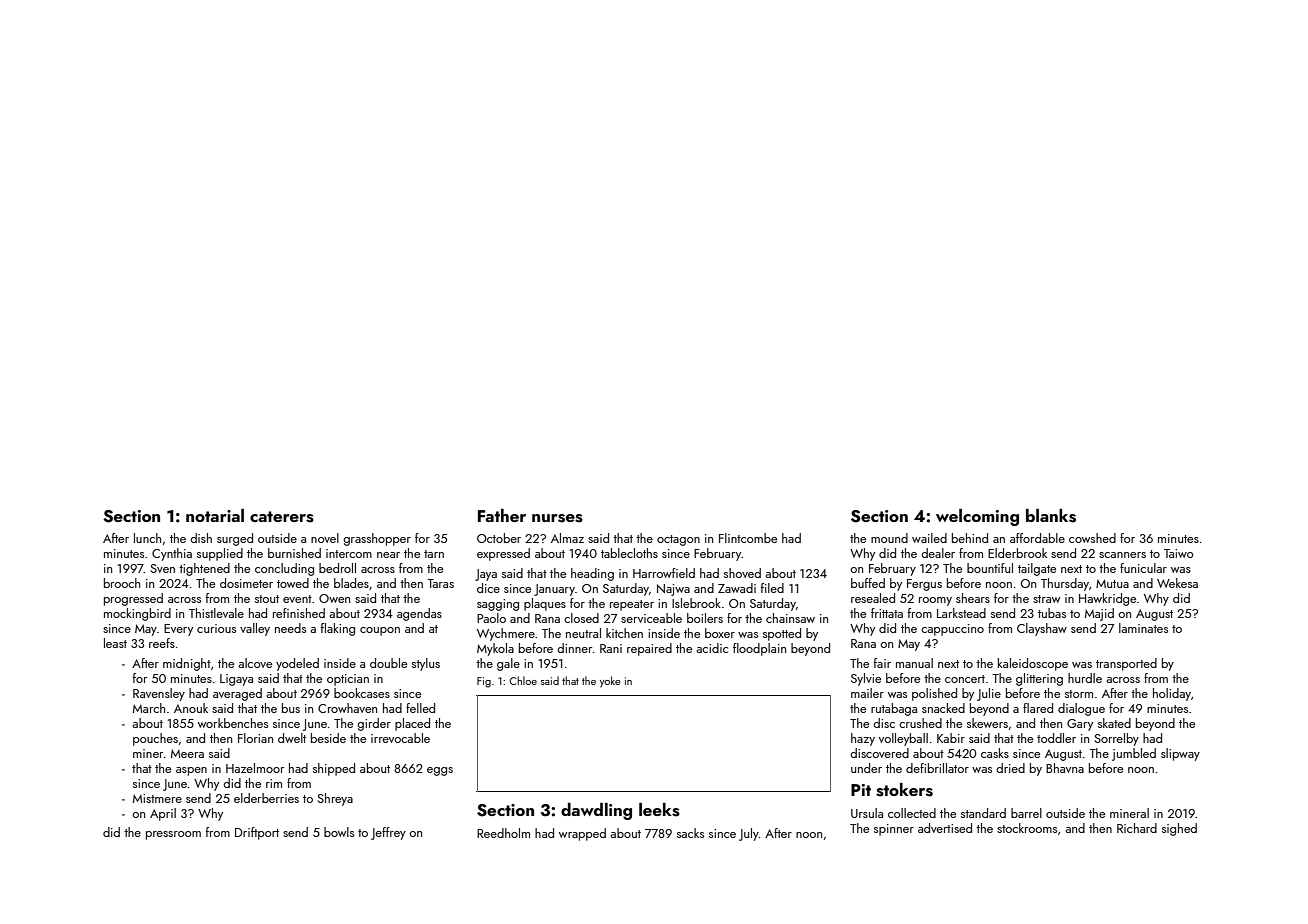 The image size is (1308, 924). What do you see at coordinates (678, 540) in the image?
I see `octagon` at bounding box center [678, 540].
